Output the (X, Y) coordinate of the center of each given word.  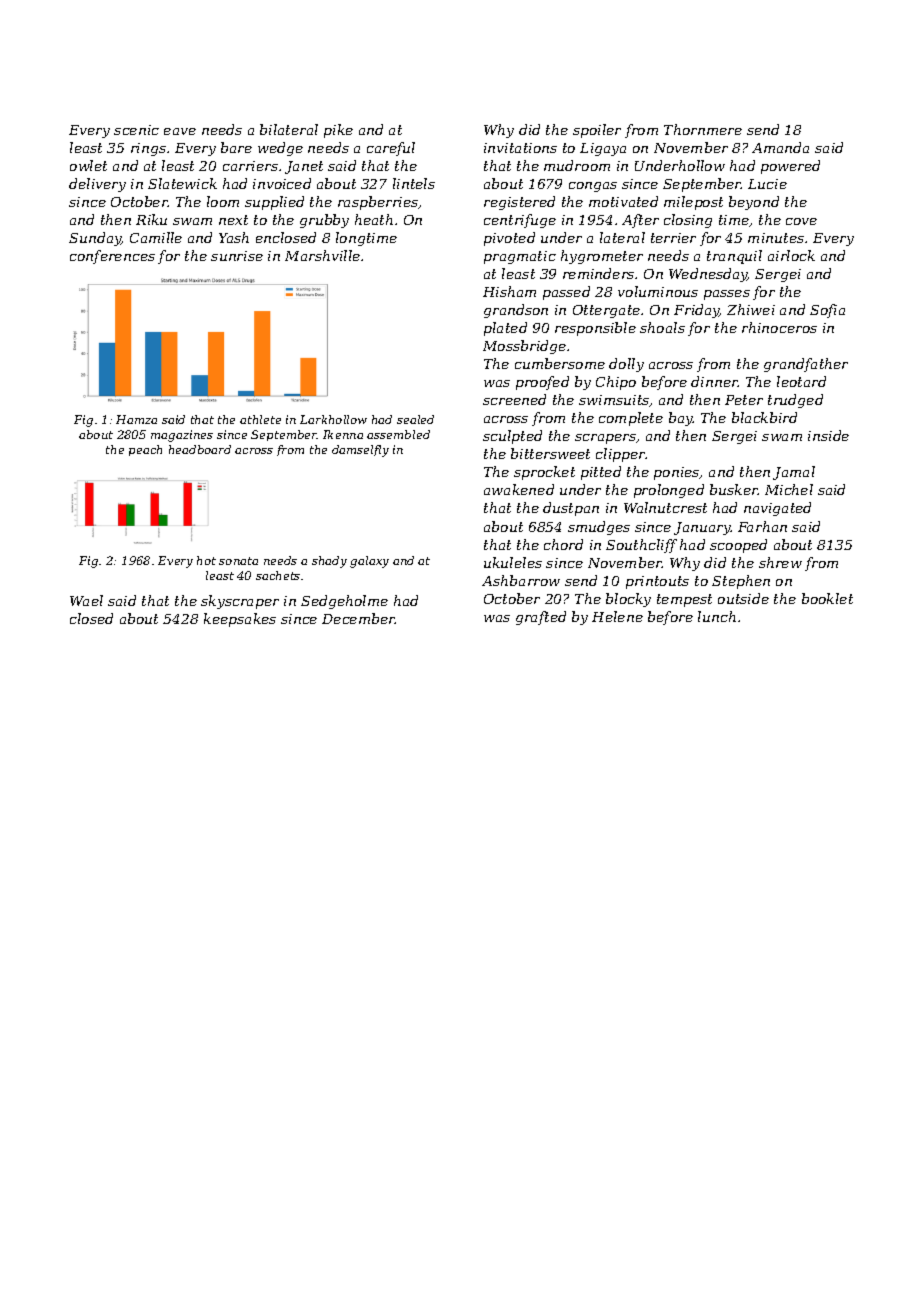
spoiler (597, 131)
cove (801, 221)
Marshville (322, 255)
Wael (86, 600)
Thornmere (703, 129)
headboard (200, 449)
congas (593, 187)
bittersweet (550, 453)
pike (338, 131)
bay (681, 419)
